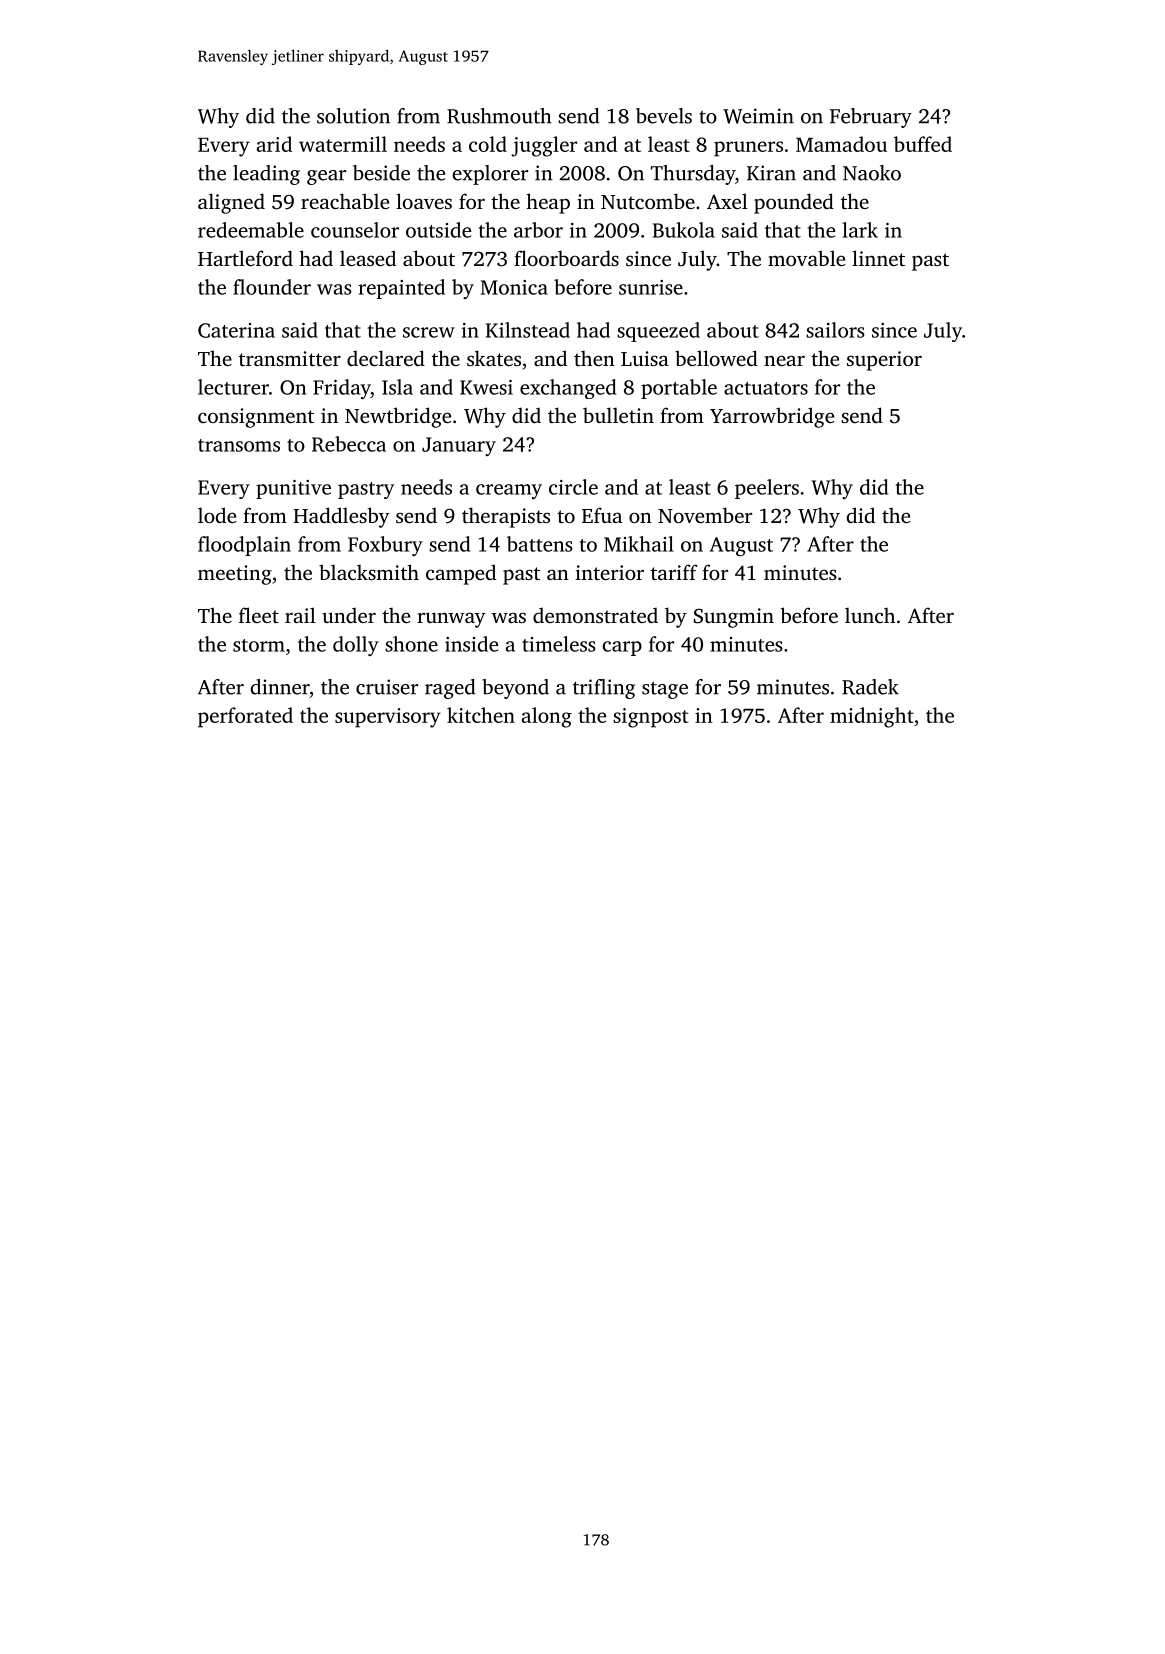 The height and width of the page is (1654, 1165). Describe the element at coordinates (716, 358) in the page. I see `bellowed` at that location.
